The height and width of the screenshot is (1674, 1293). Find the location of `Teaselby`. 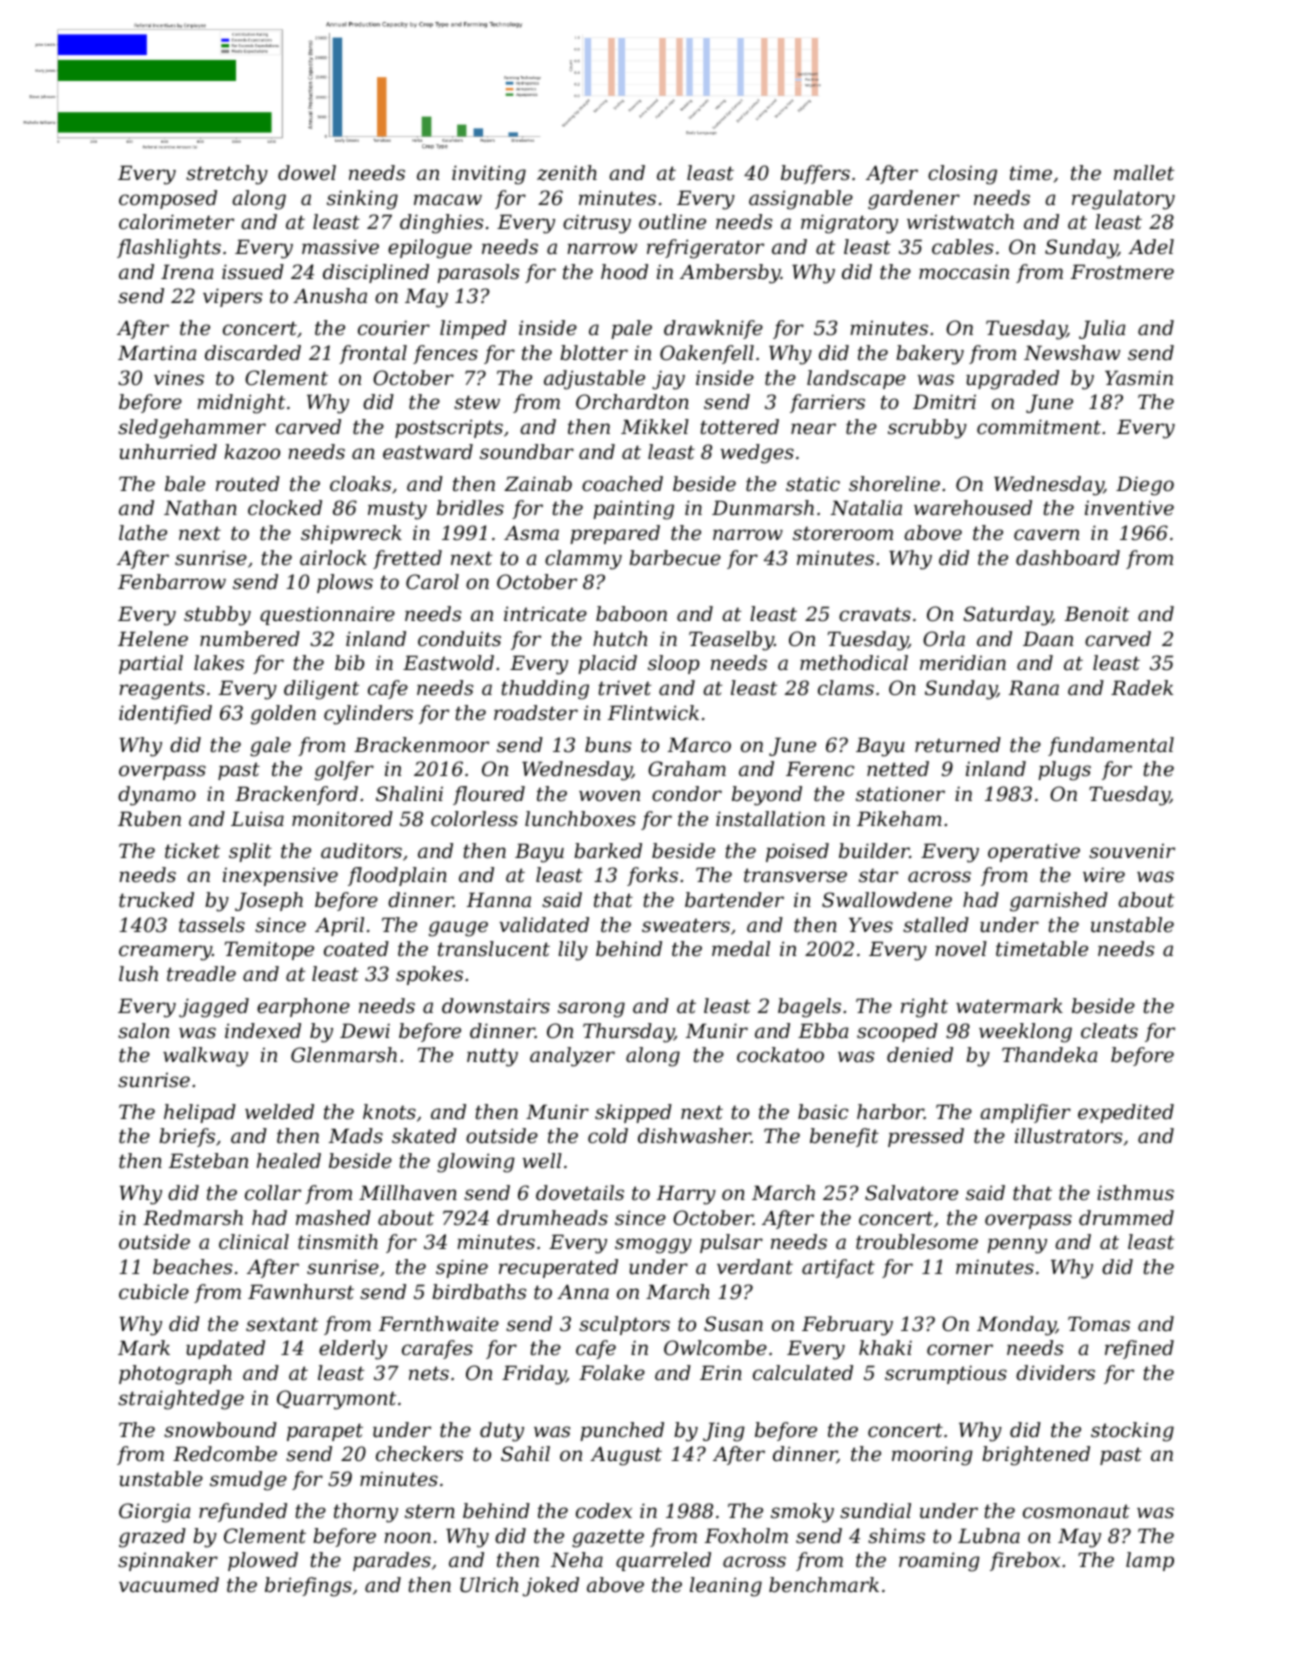

Teaselby is located at coordinates (731, 641).
